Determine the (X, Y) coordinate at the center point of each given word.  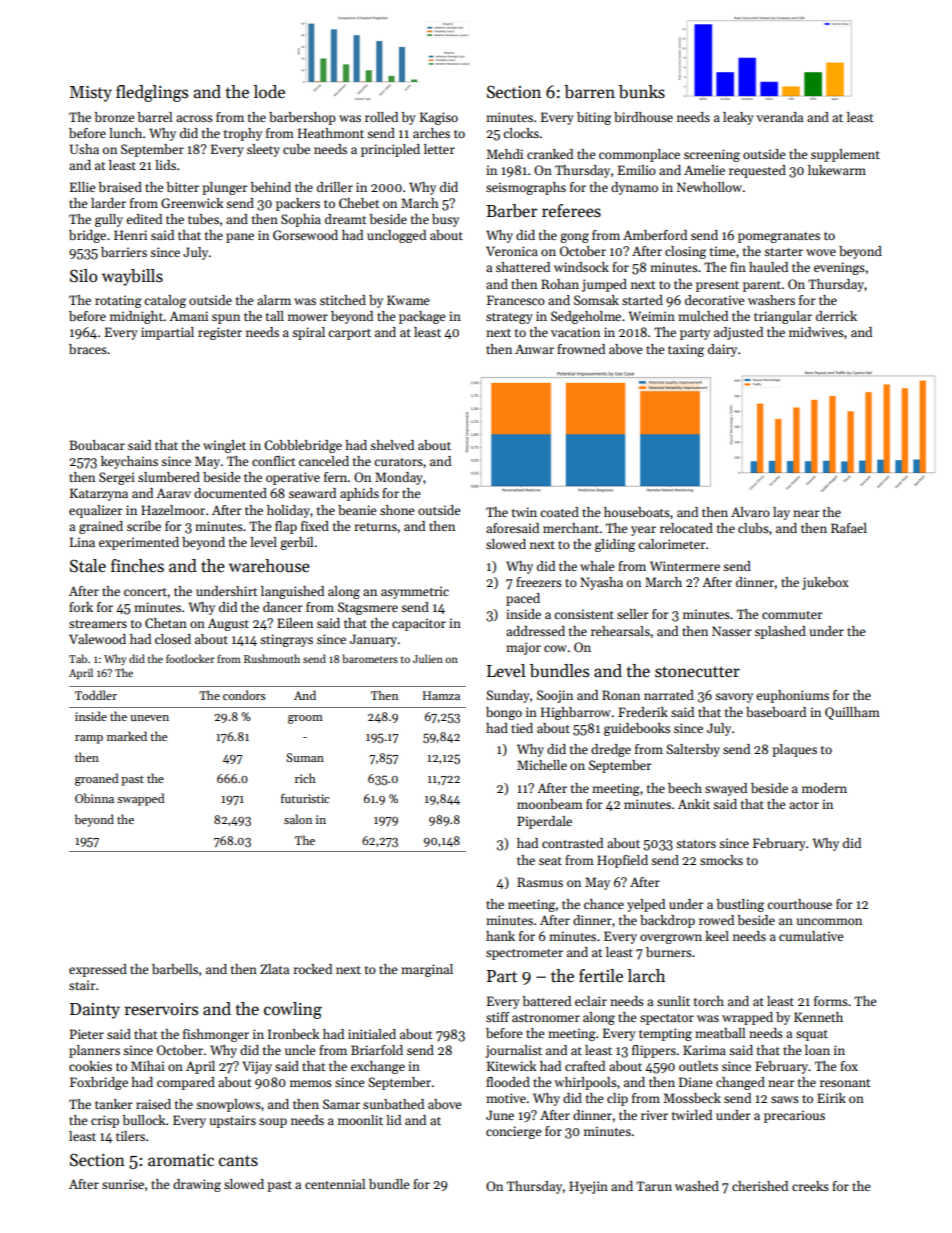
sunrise (123, 1184)
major (523, 648)
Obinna (94, 798)
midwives (816, 332)
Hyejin (588, 1187)
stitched (343, 300)
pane (240, 238)
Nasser (732, 631)
